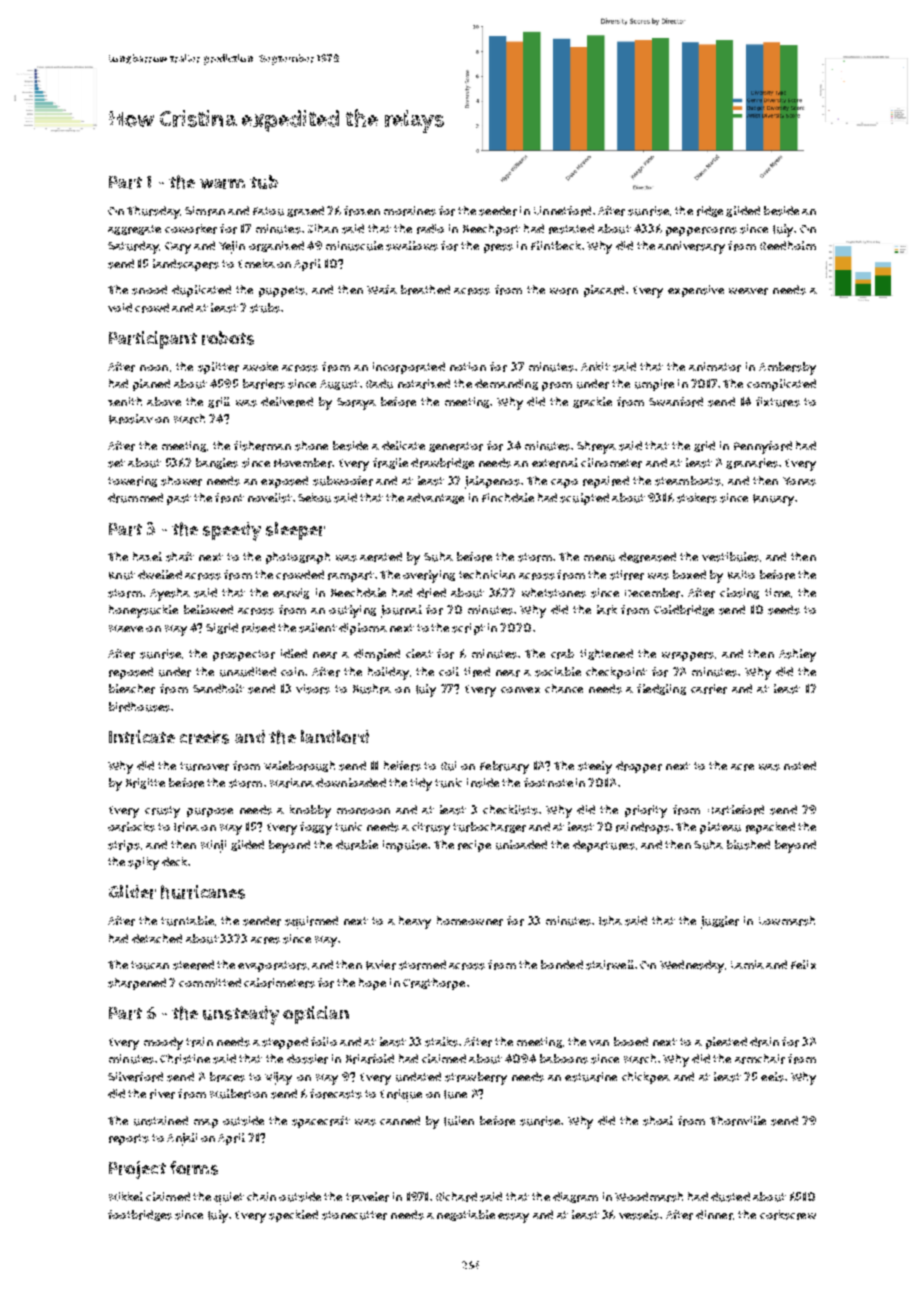 The image size is (924, 1308). Describe the element at coordinates (701, 231) in the document. I see `peppercorns` at that location.
